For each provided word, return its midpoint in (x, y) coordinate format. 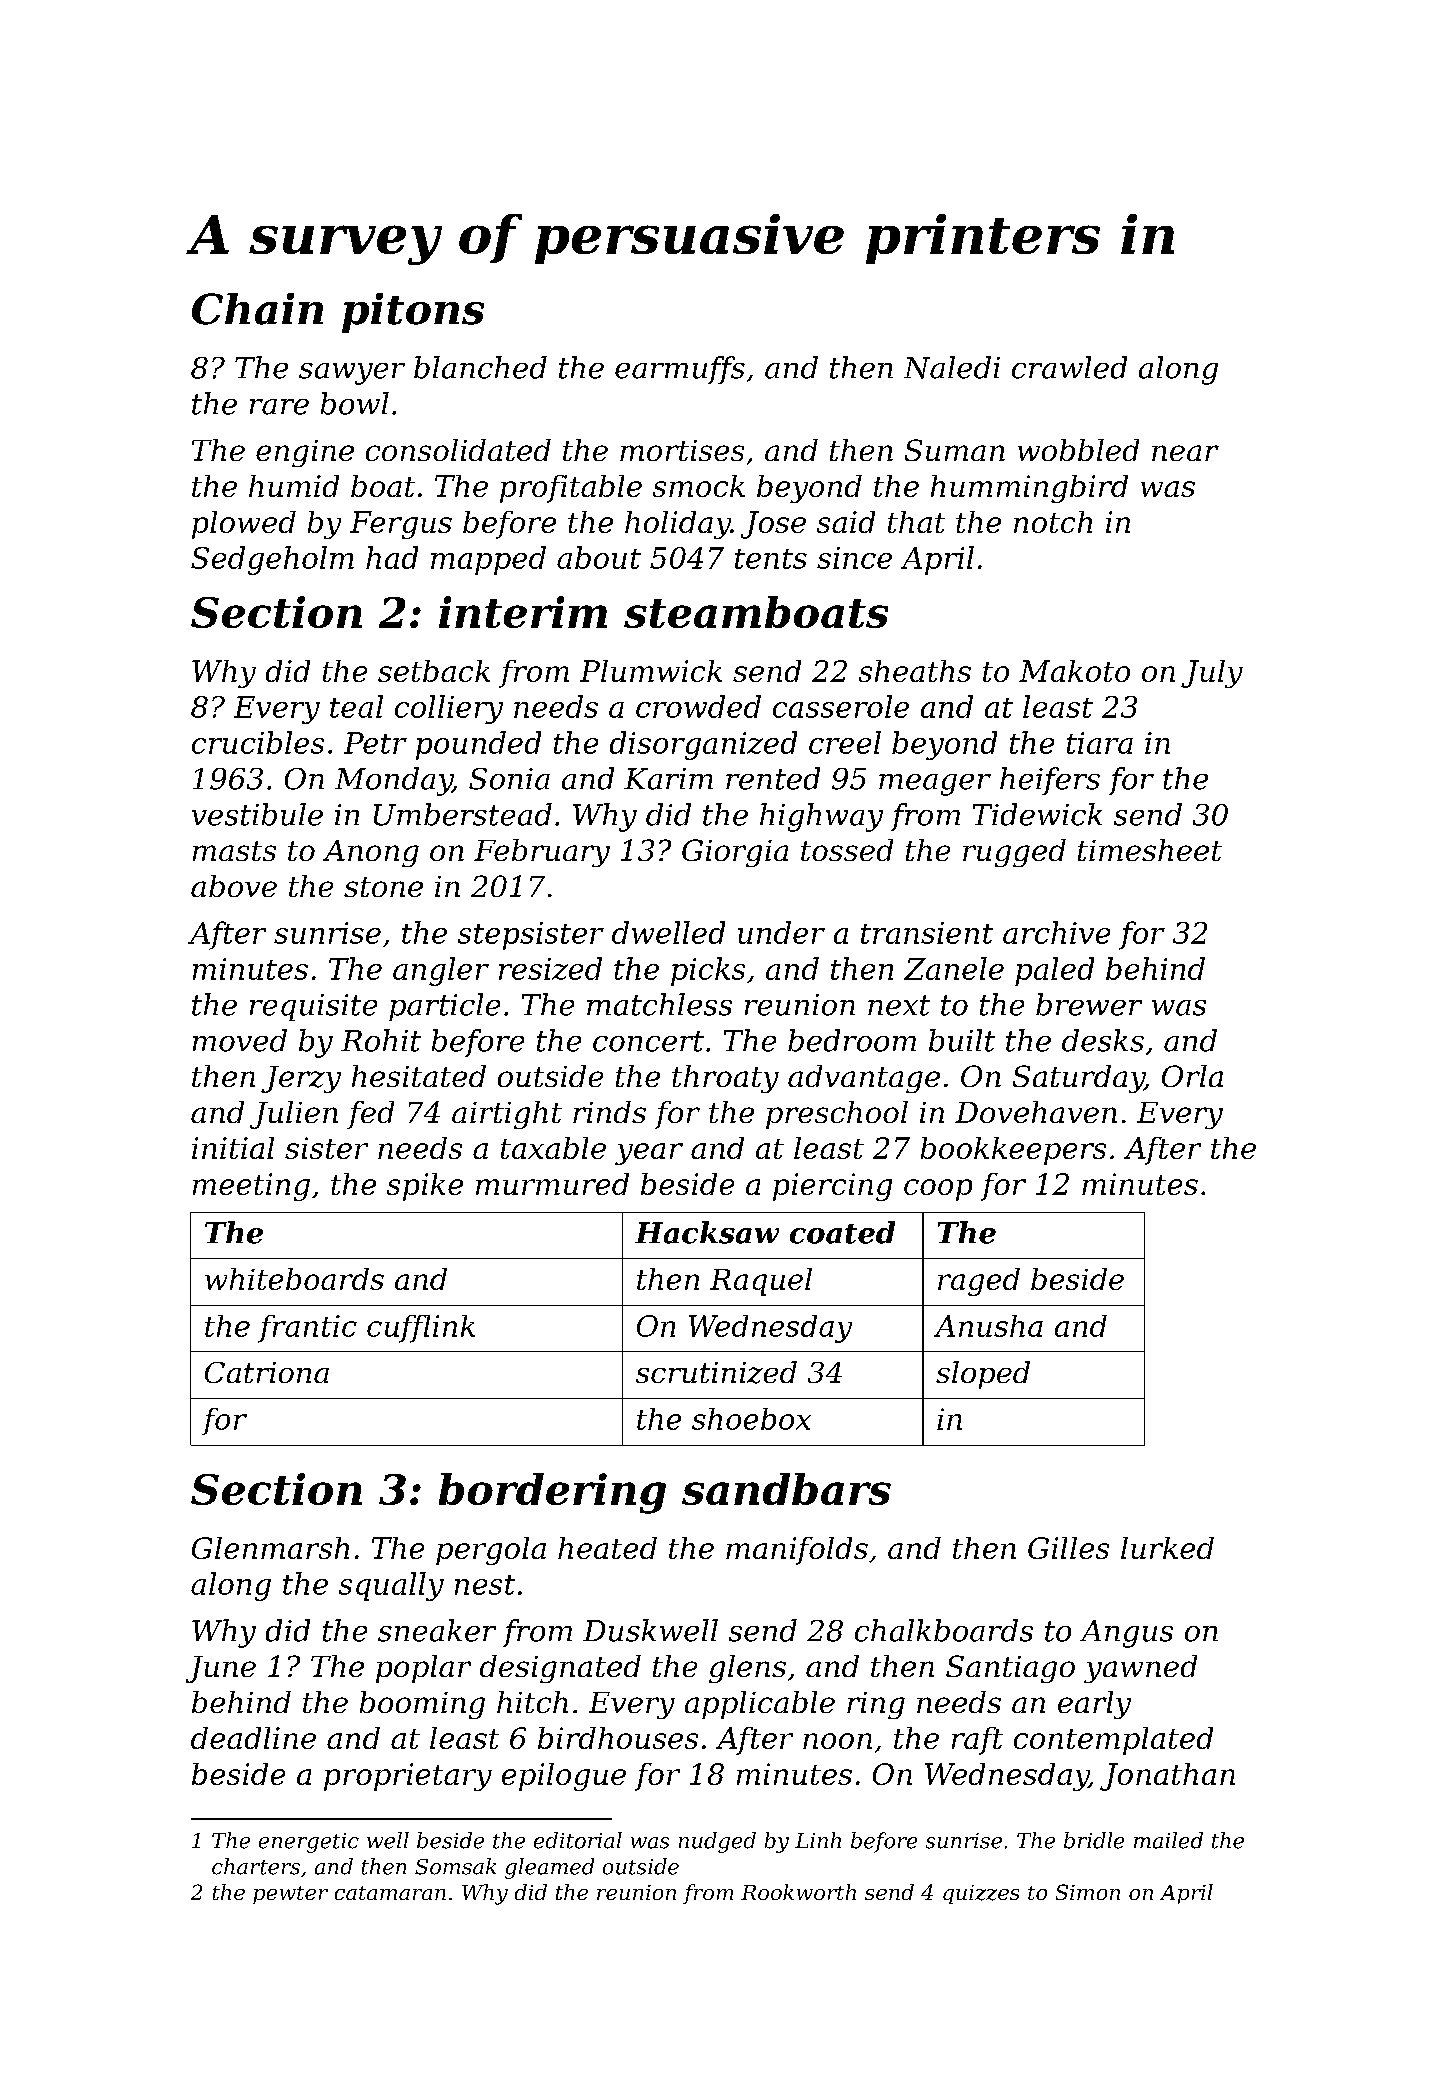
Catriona (267, 1372)
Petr (375, 743)
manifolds (797, 1551)
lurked (1167, 1548)
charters (256, 1866)
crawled (1069, 367)
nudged (717, 1842)
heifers (1050, 781)
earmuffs (680, 370)
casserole (841, 706)
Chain (257, 309)
